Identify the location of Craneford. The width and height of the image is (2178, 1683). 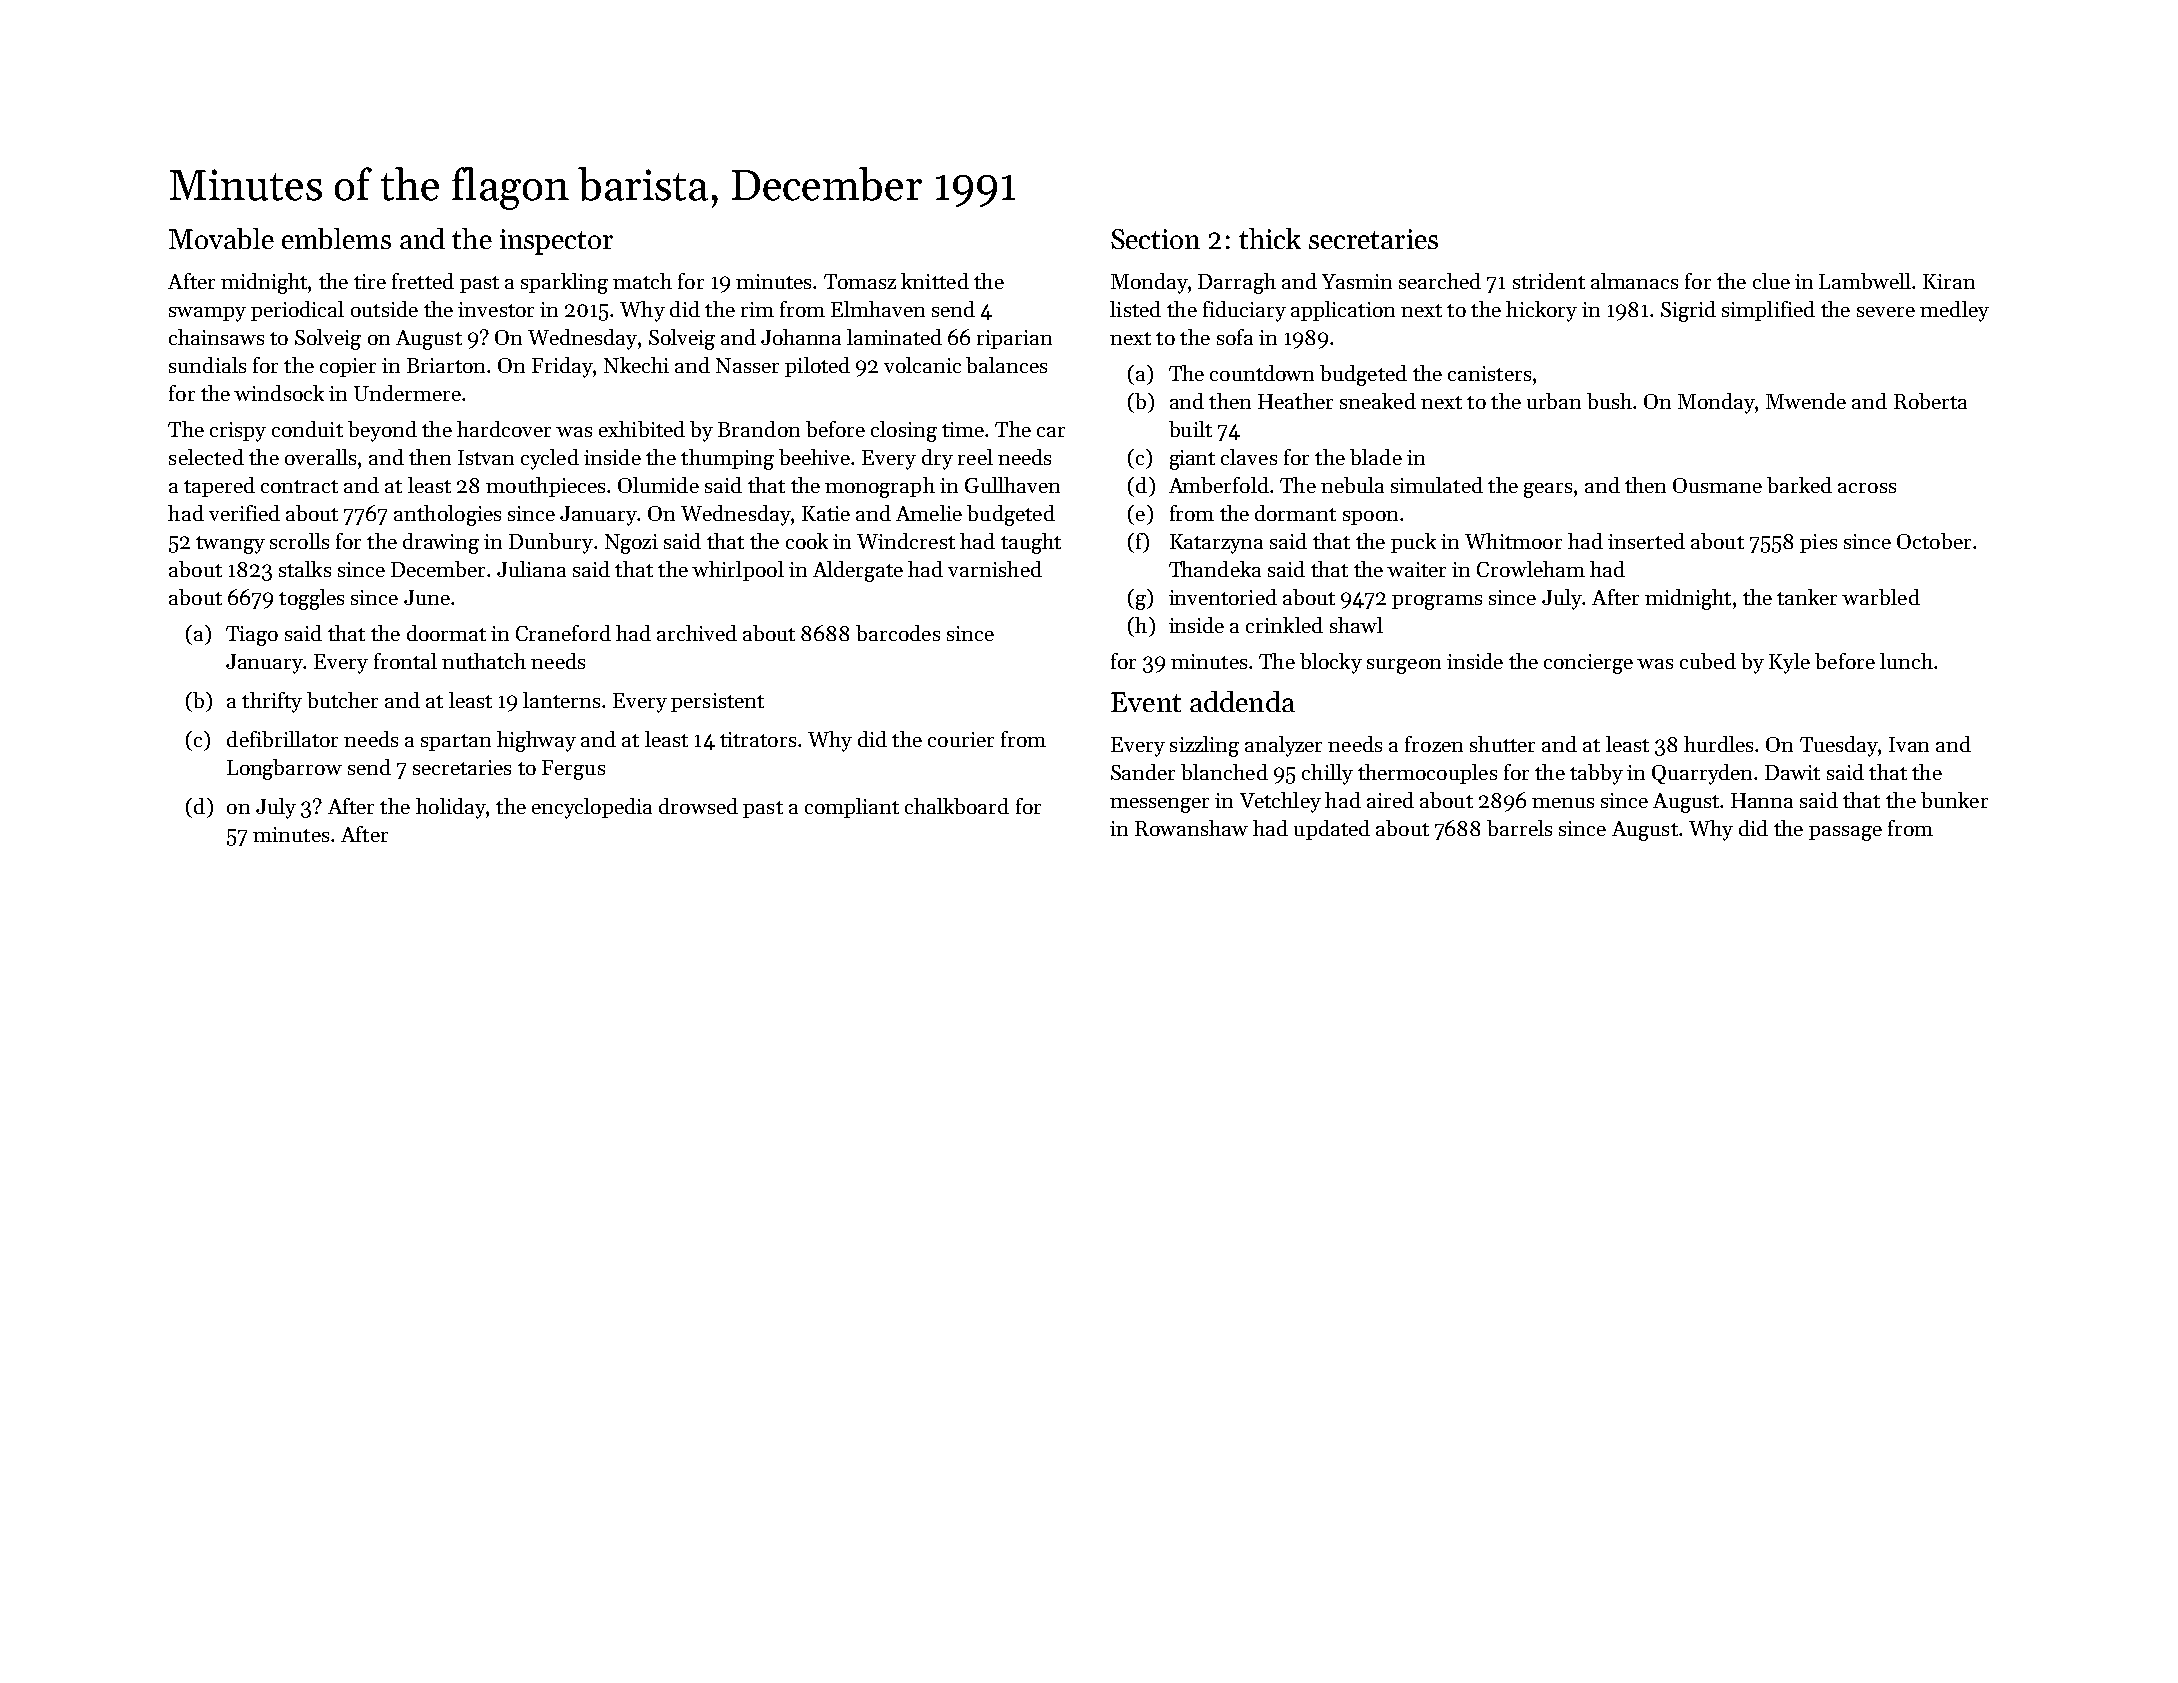
(563, 633).
